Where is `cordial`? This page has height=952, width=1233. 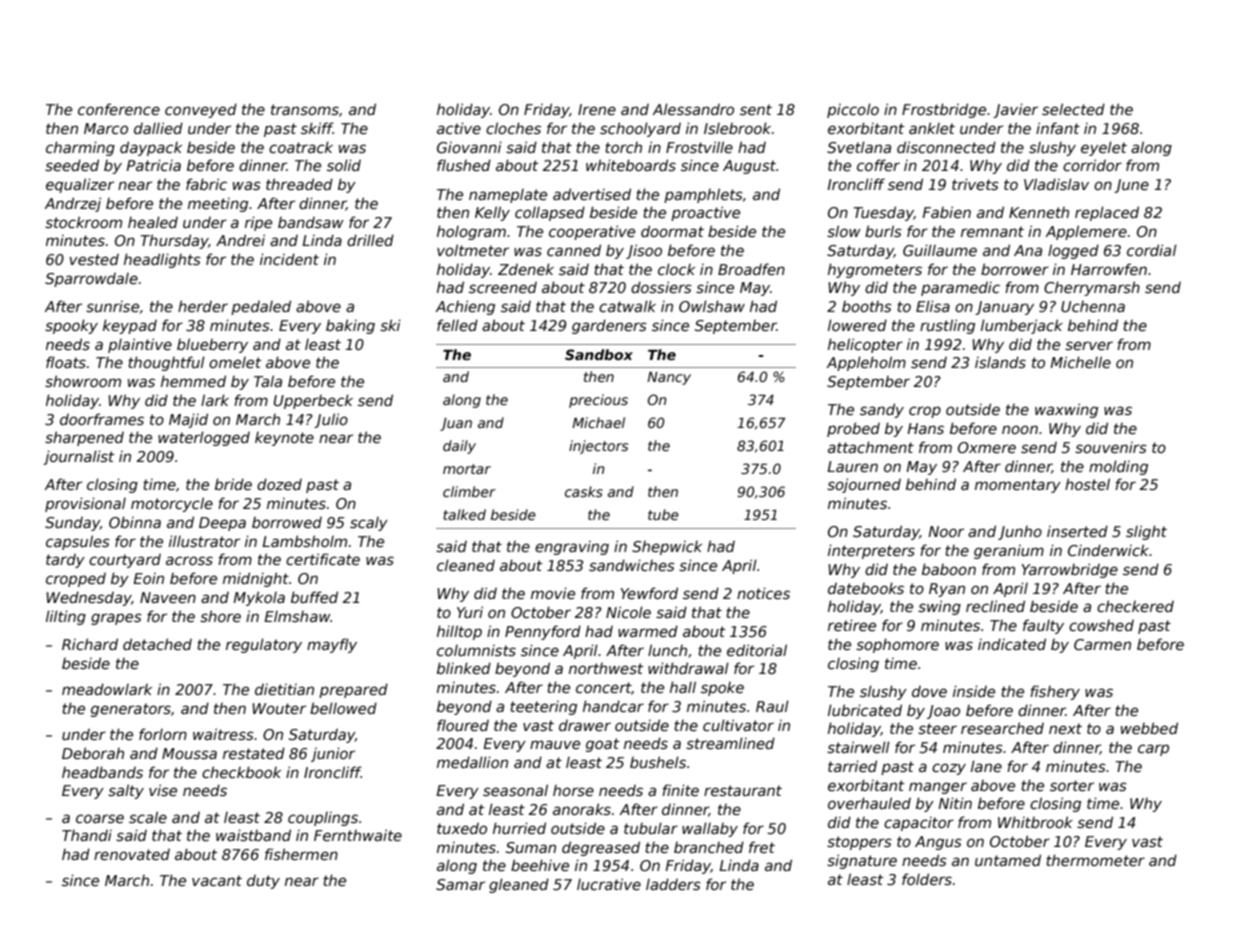
cordial is located at coordinates (1152, 250).
